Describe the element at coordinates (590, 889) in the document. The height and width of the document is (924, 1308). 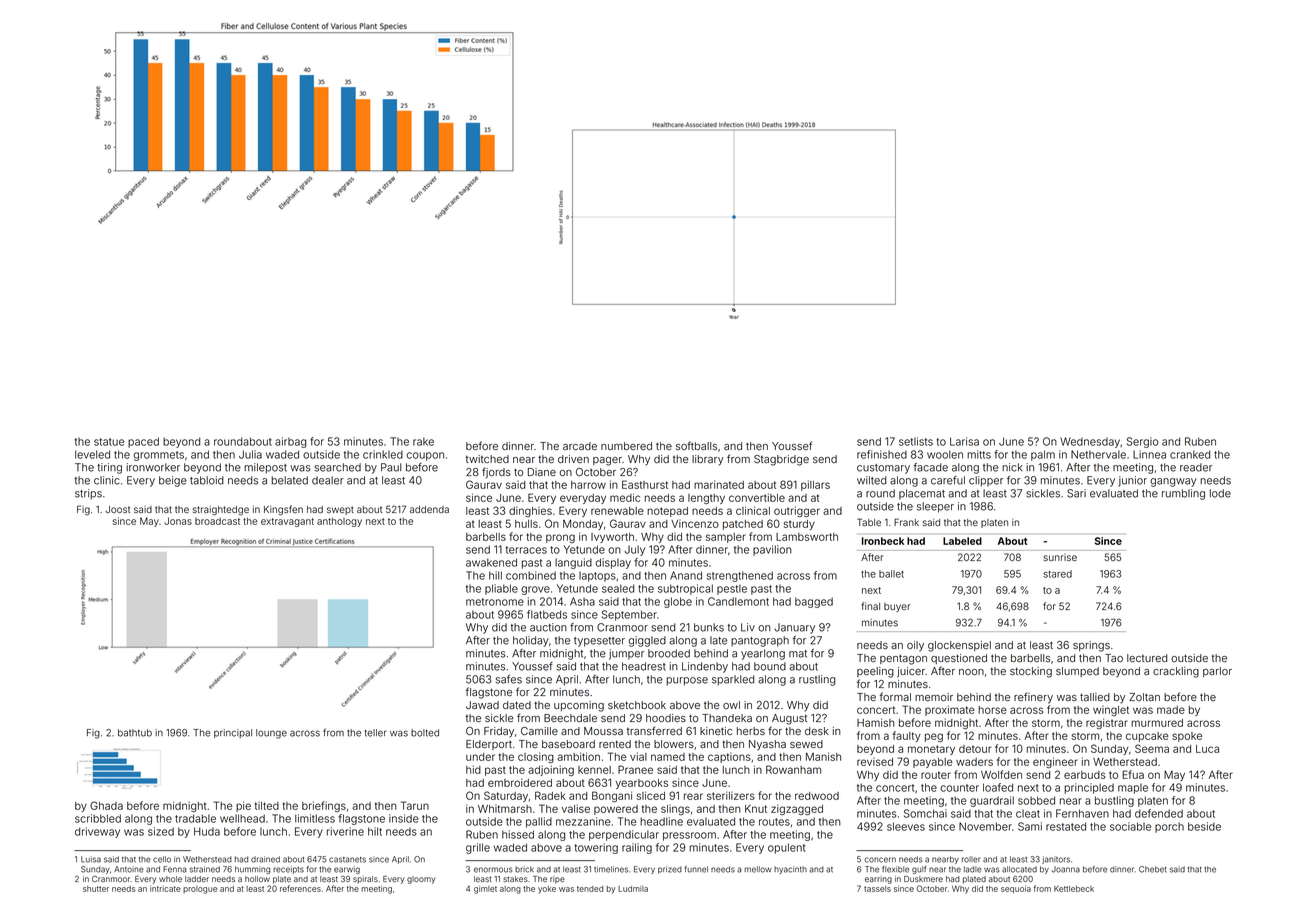
I see `tended` at that location.
